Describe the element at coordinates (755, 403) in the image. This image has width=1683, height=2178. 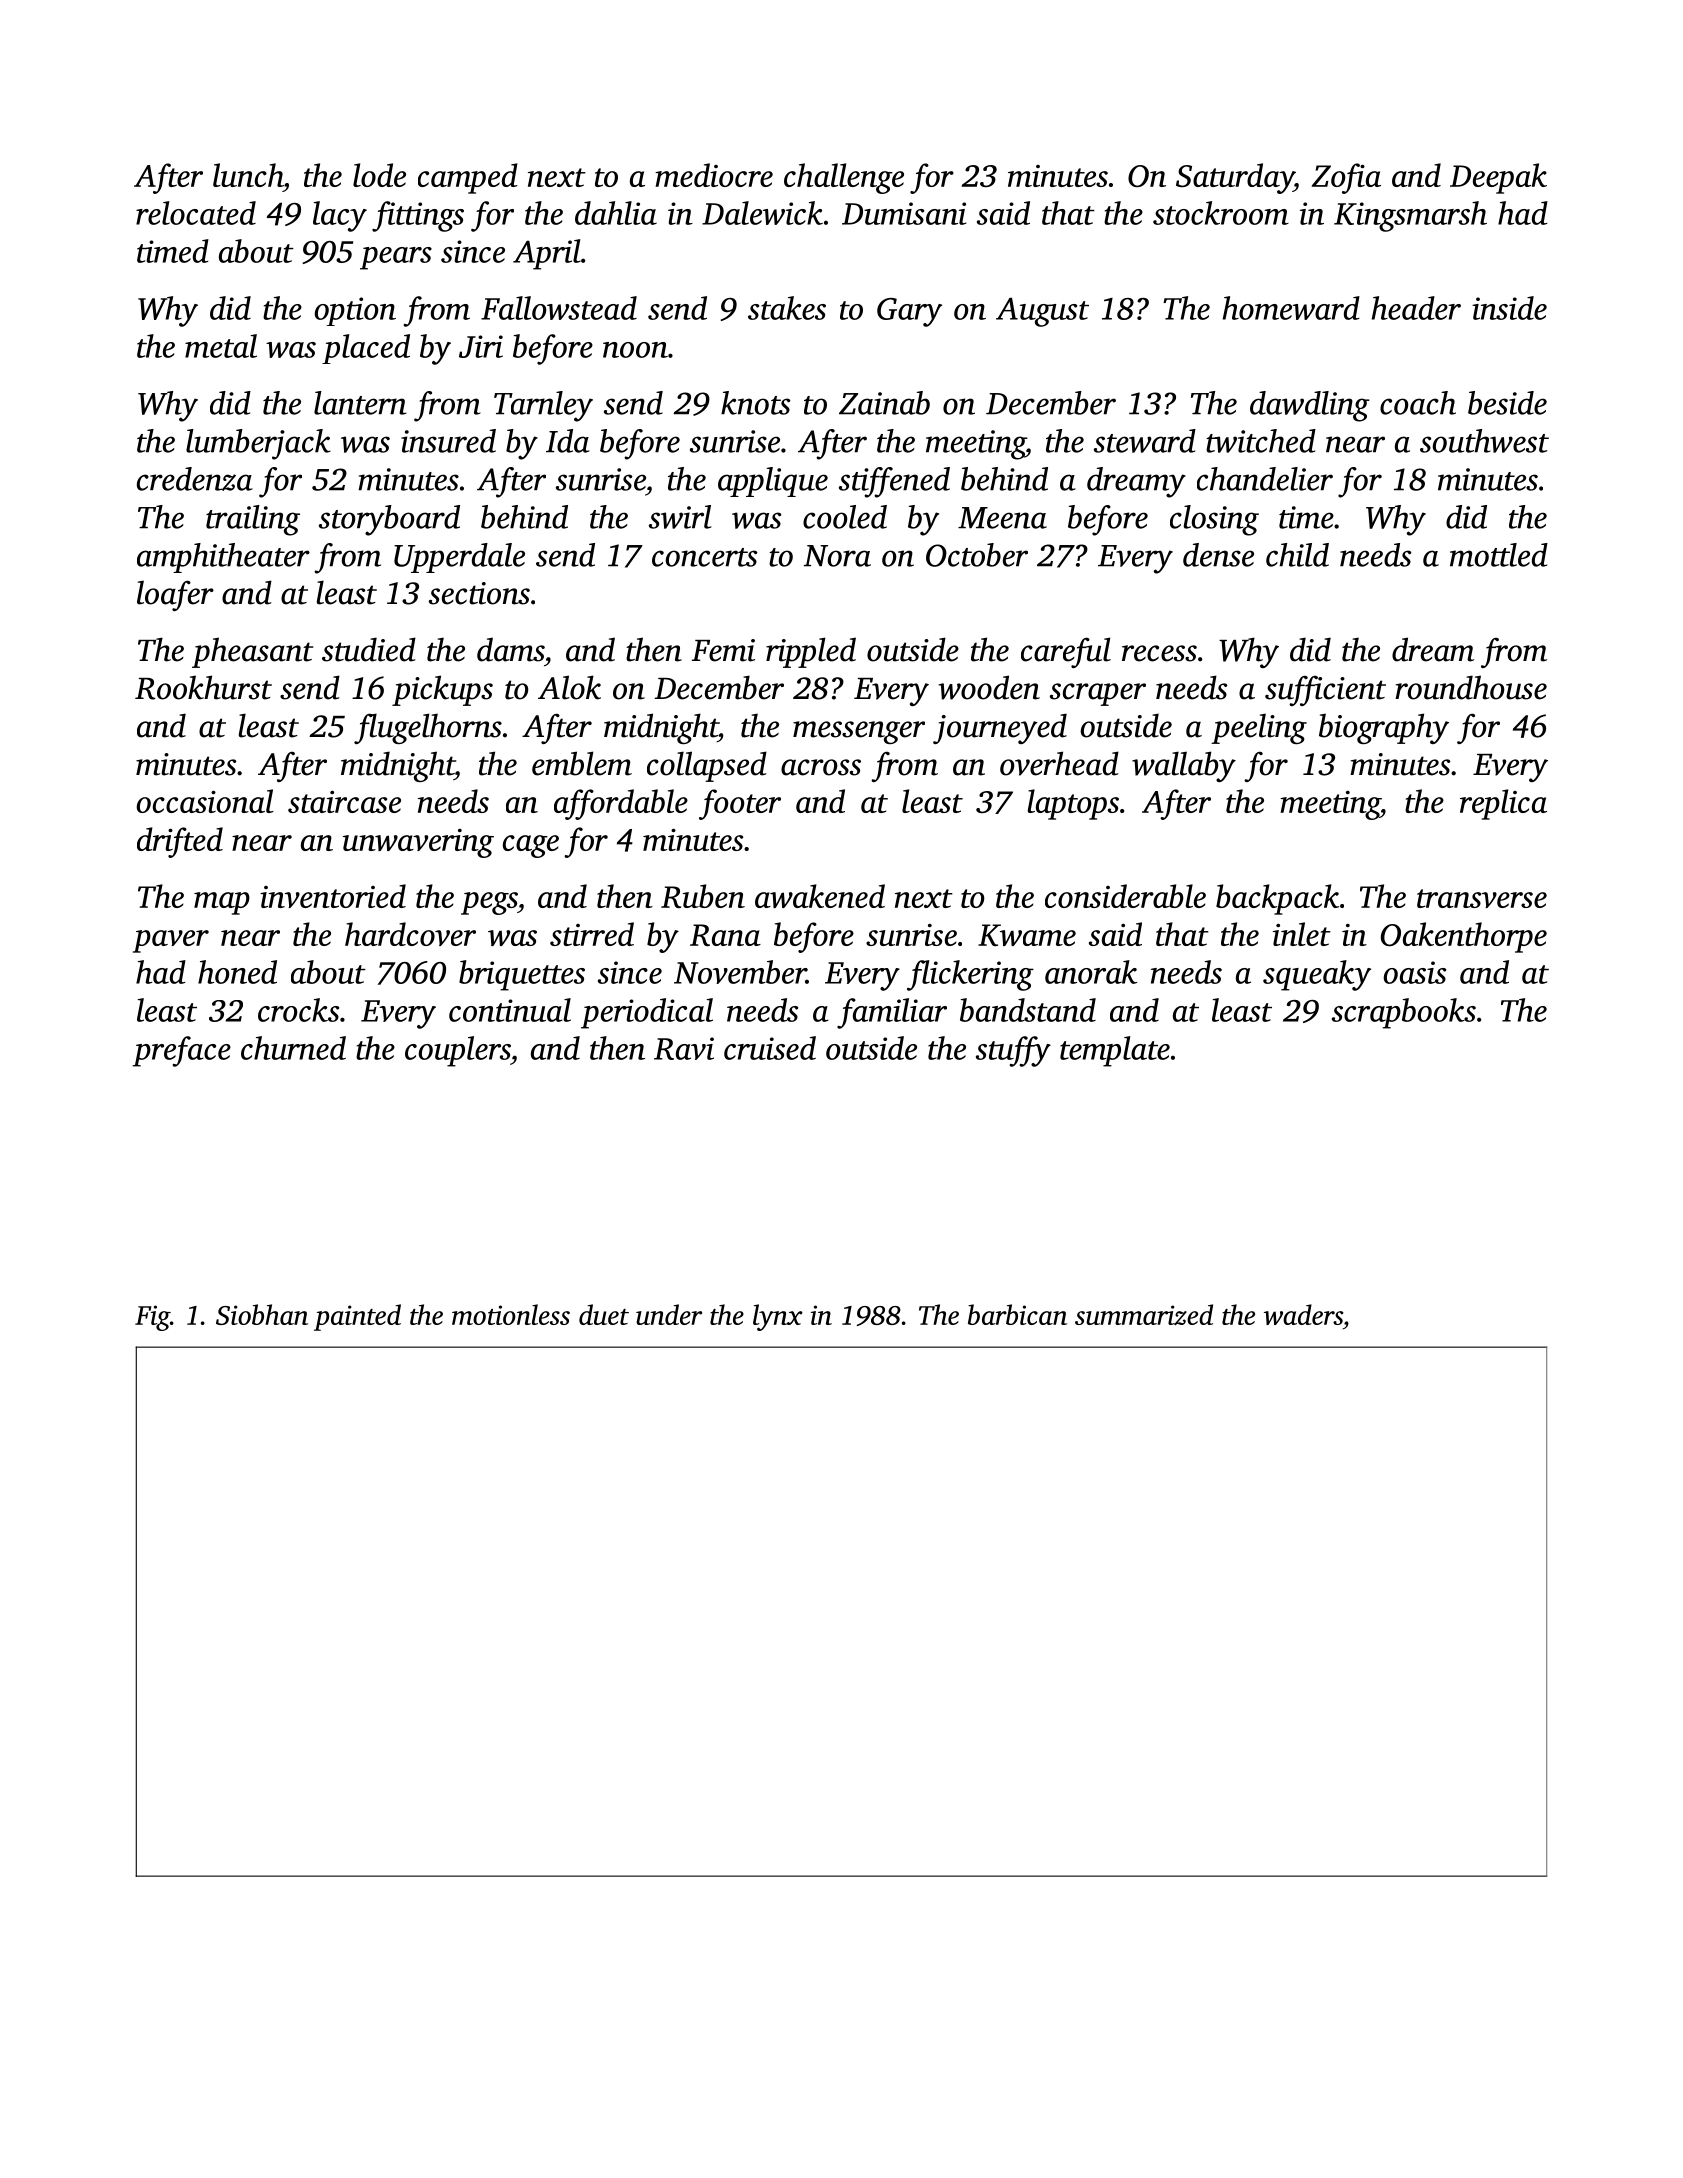
I see `knots` at that location.
